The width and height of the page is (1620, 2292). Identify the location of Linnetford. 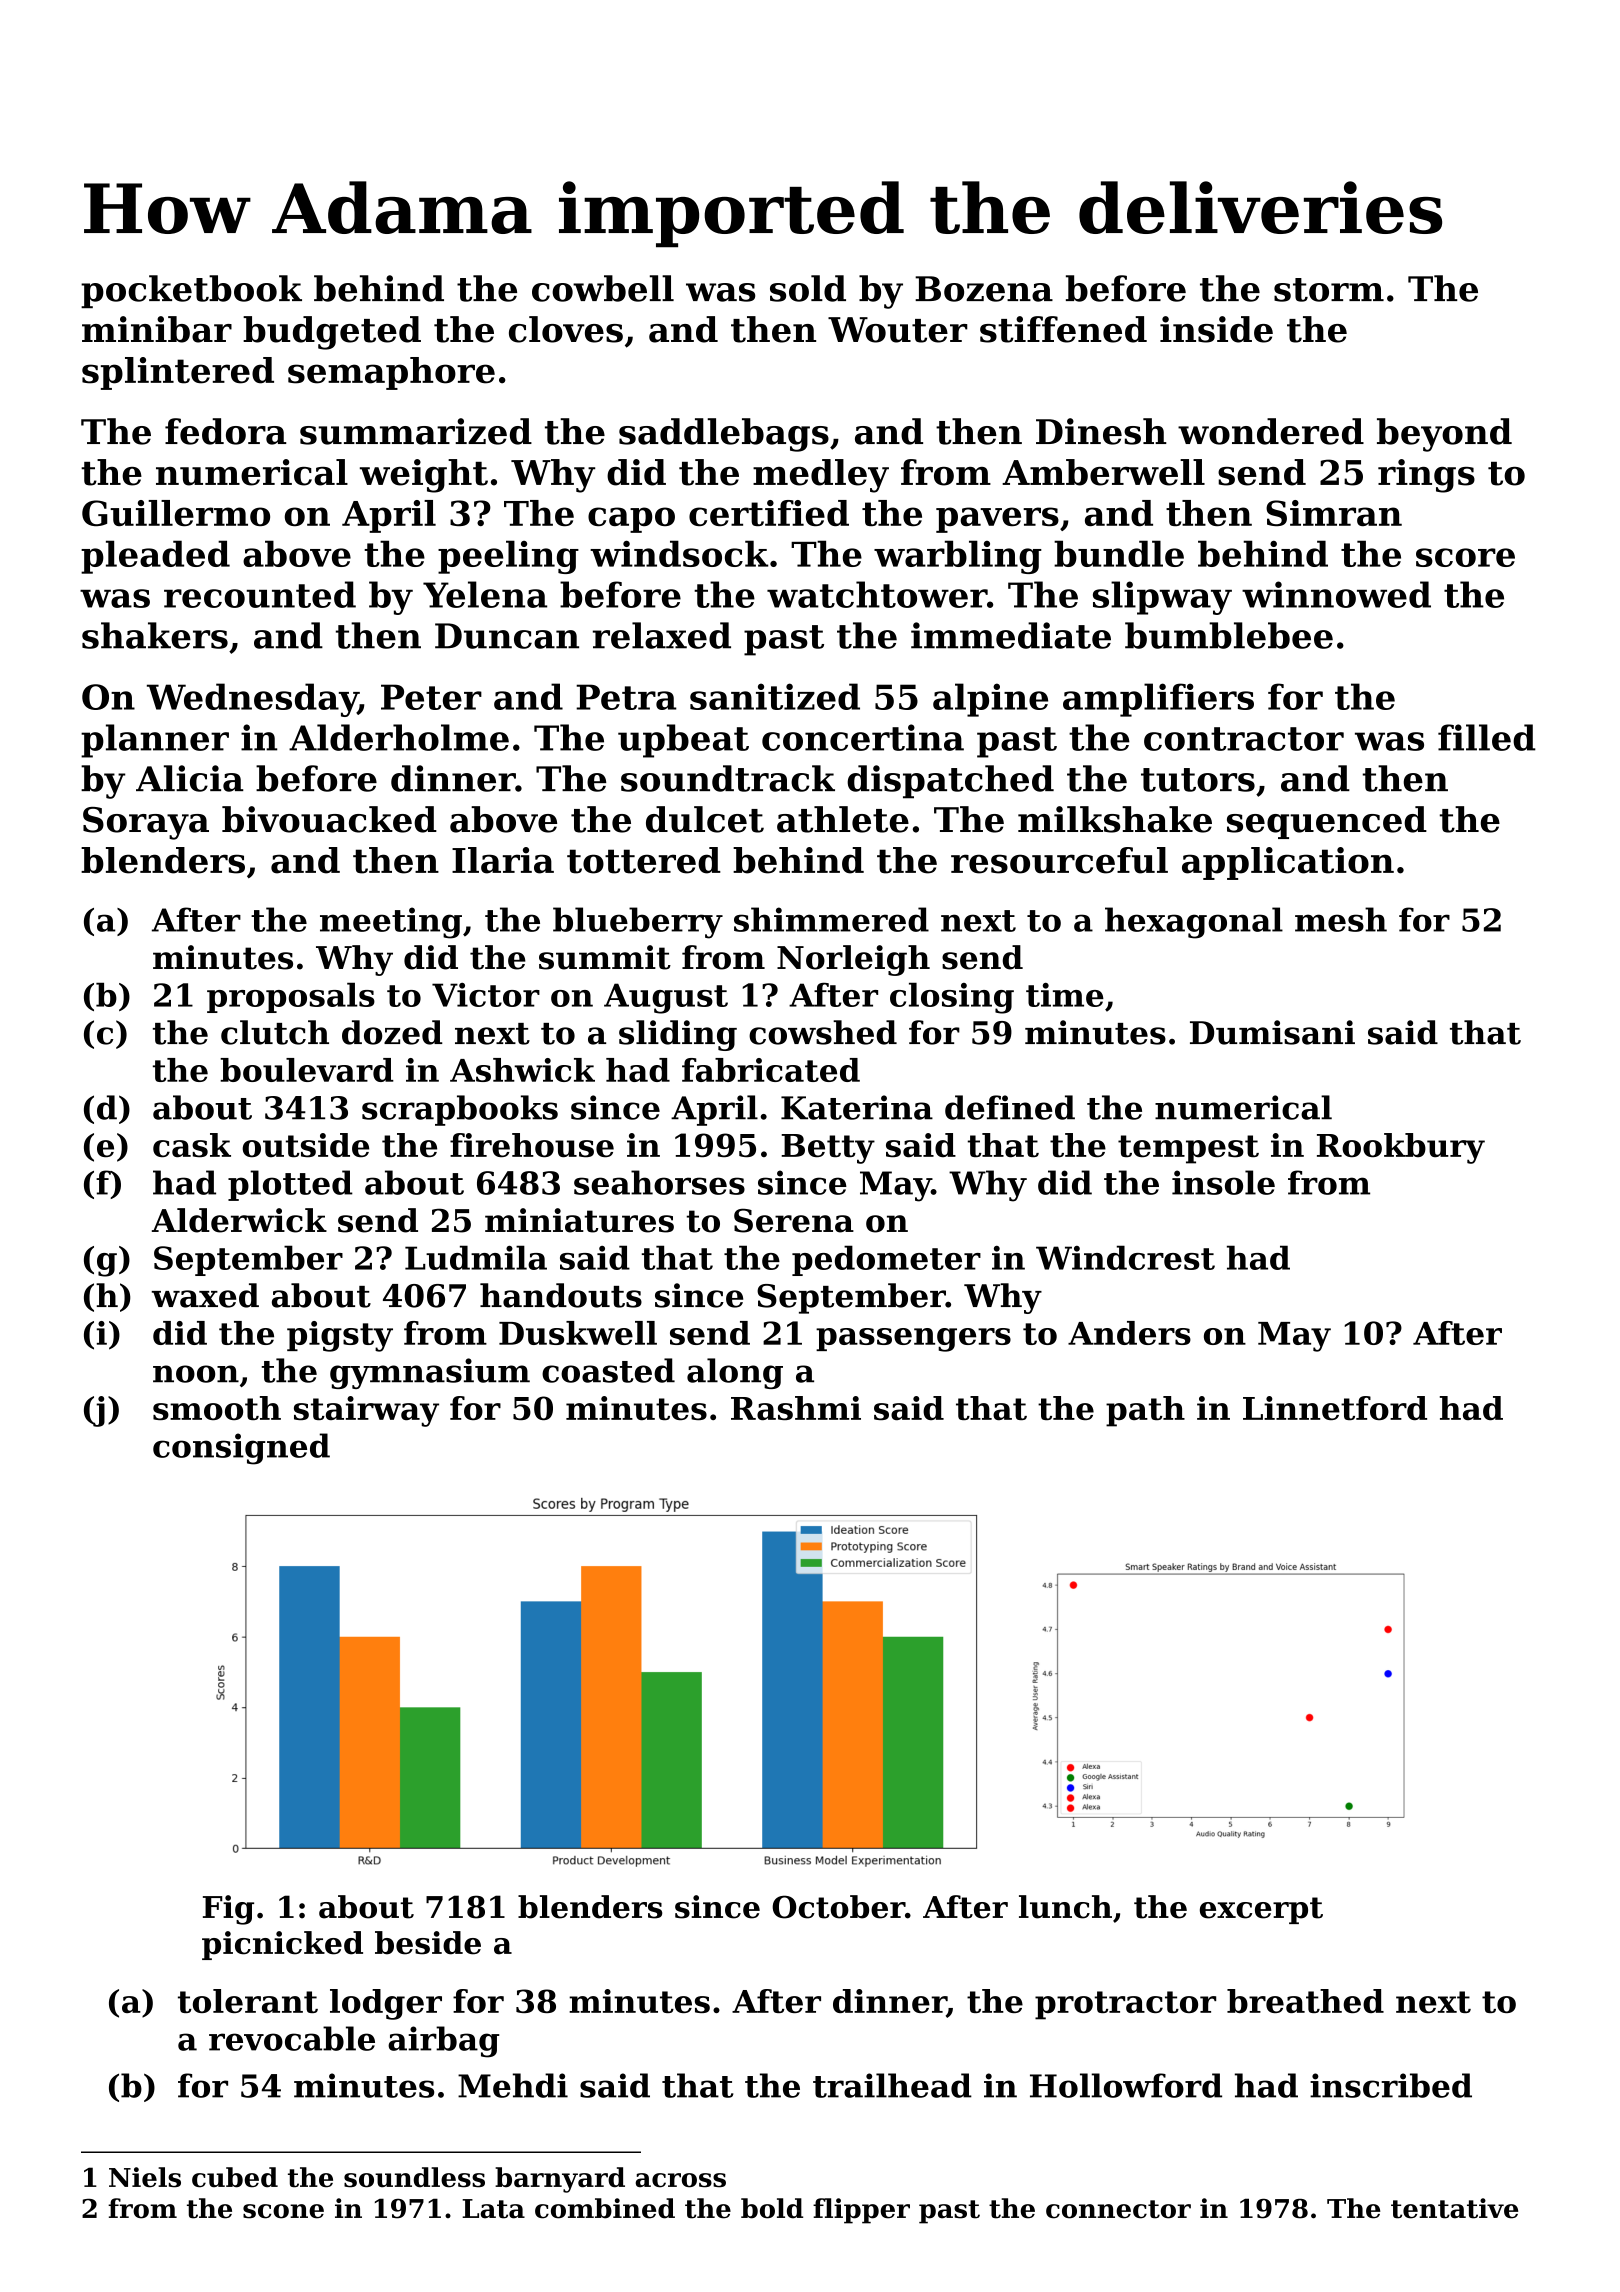
(1335, 1408).
